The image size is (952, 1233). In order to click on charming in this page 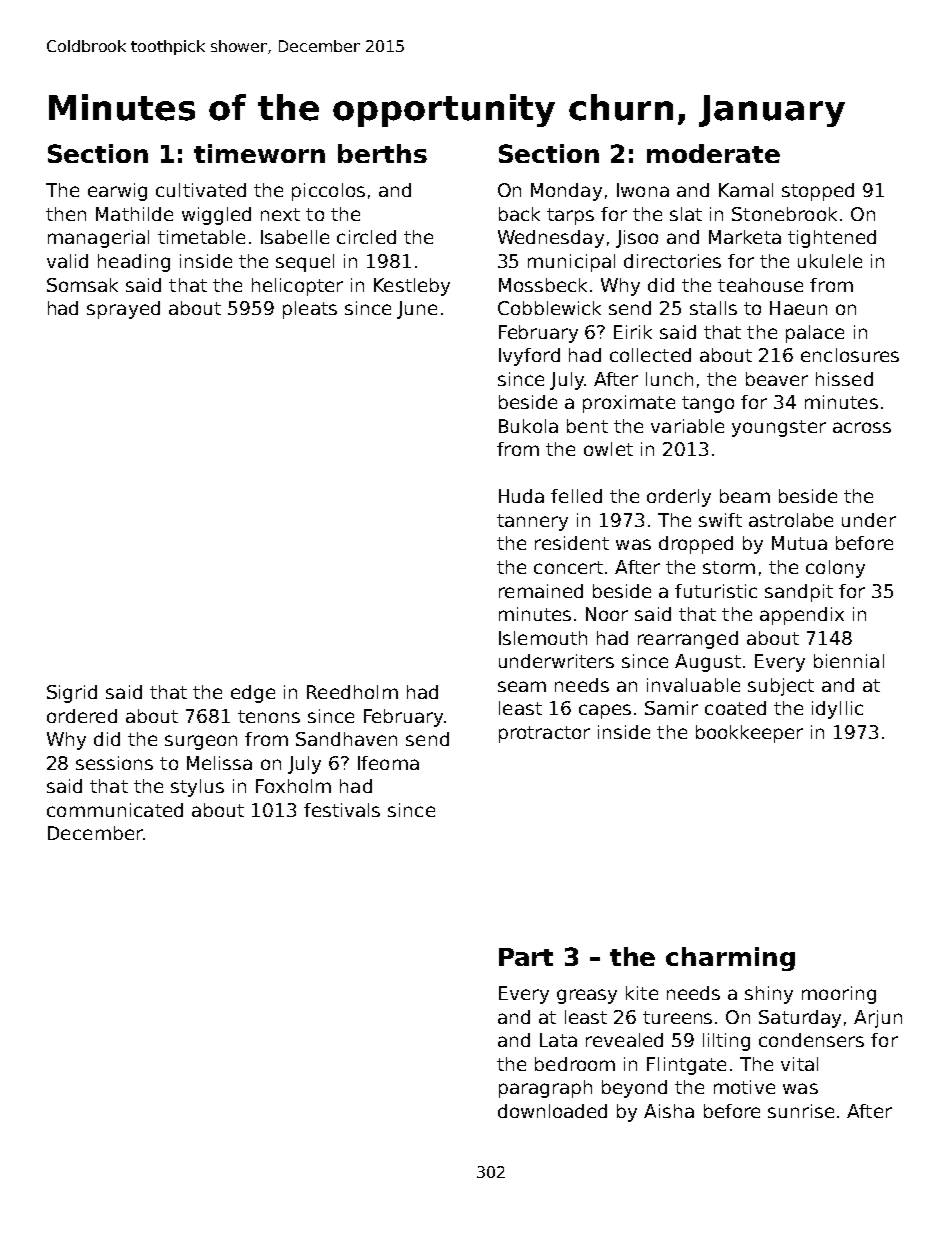, I will do `click(730, 959)`.
